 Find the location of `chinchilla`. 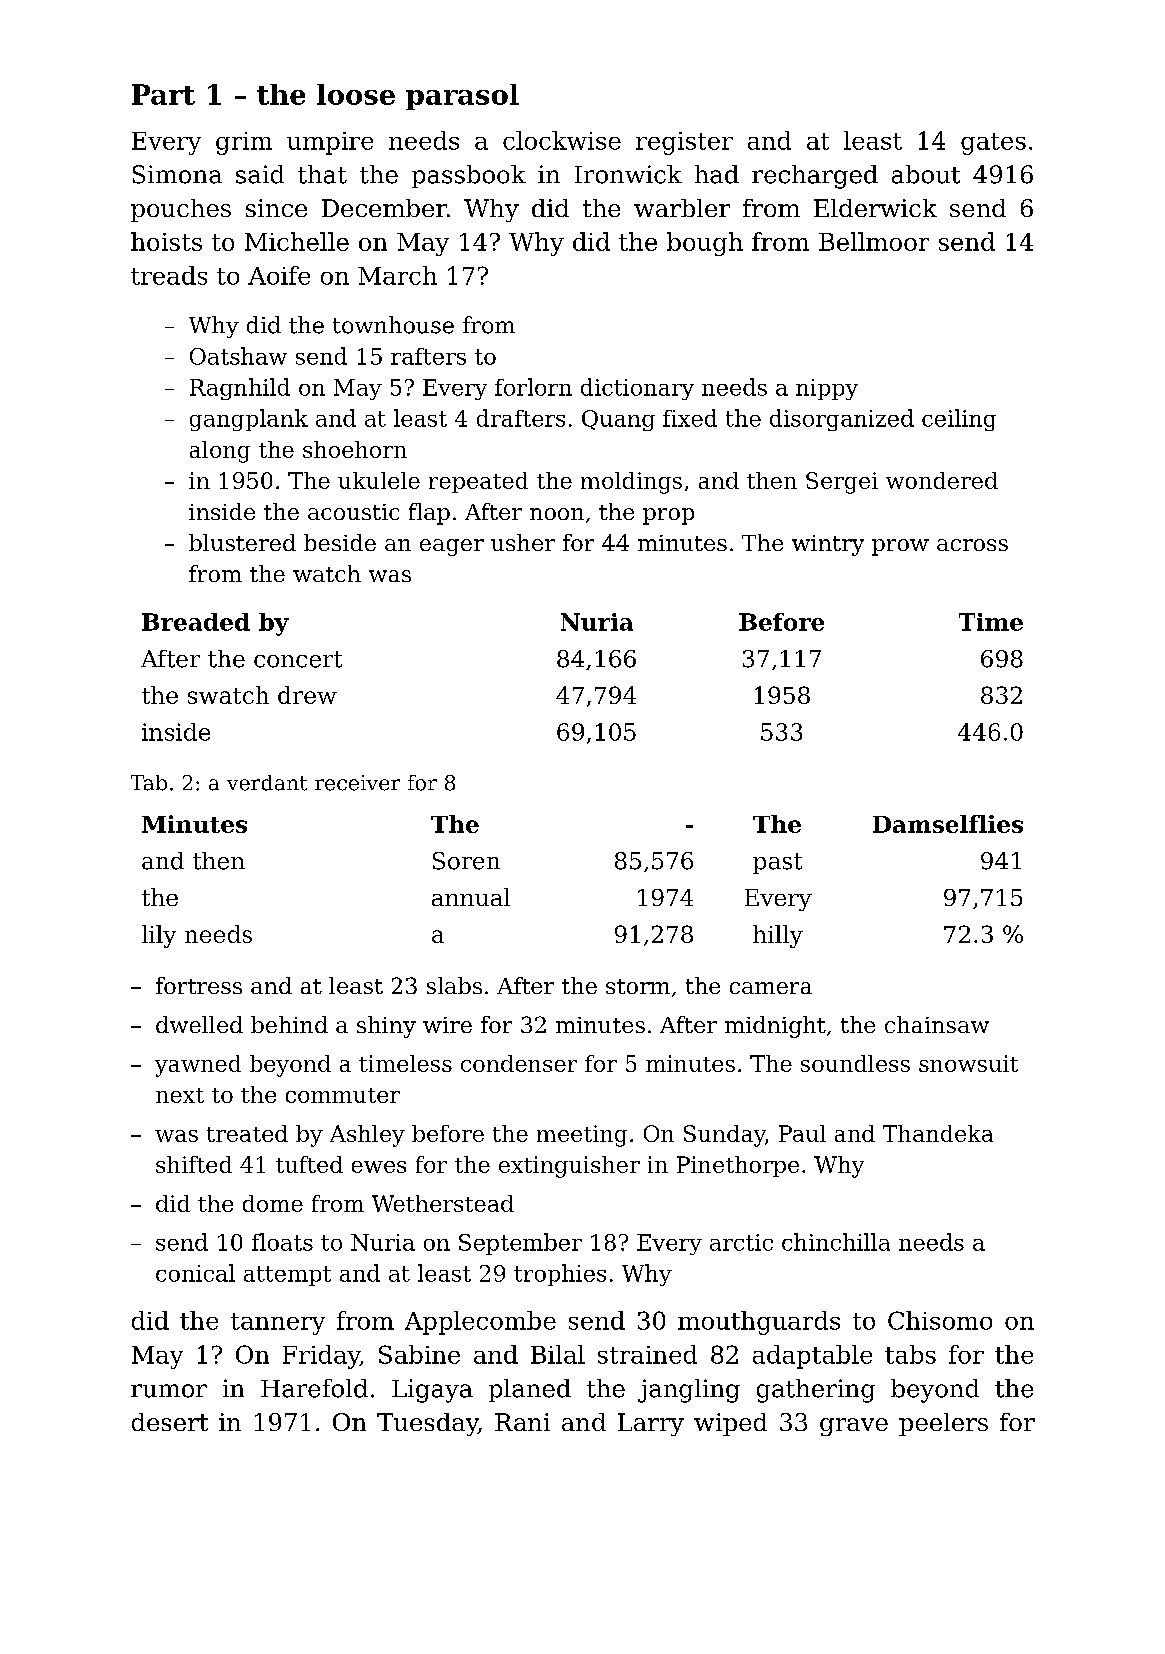

chinchilla is located at coordinates (836, 1242).
